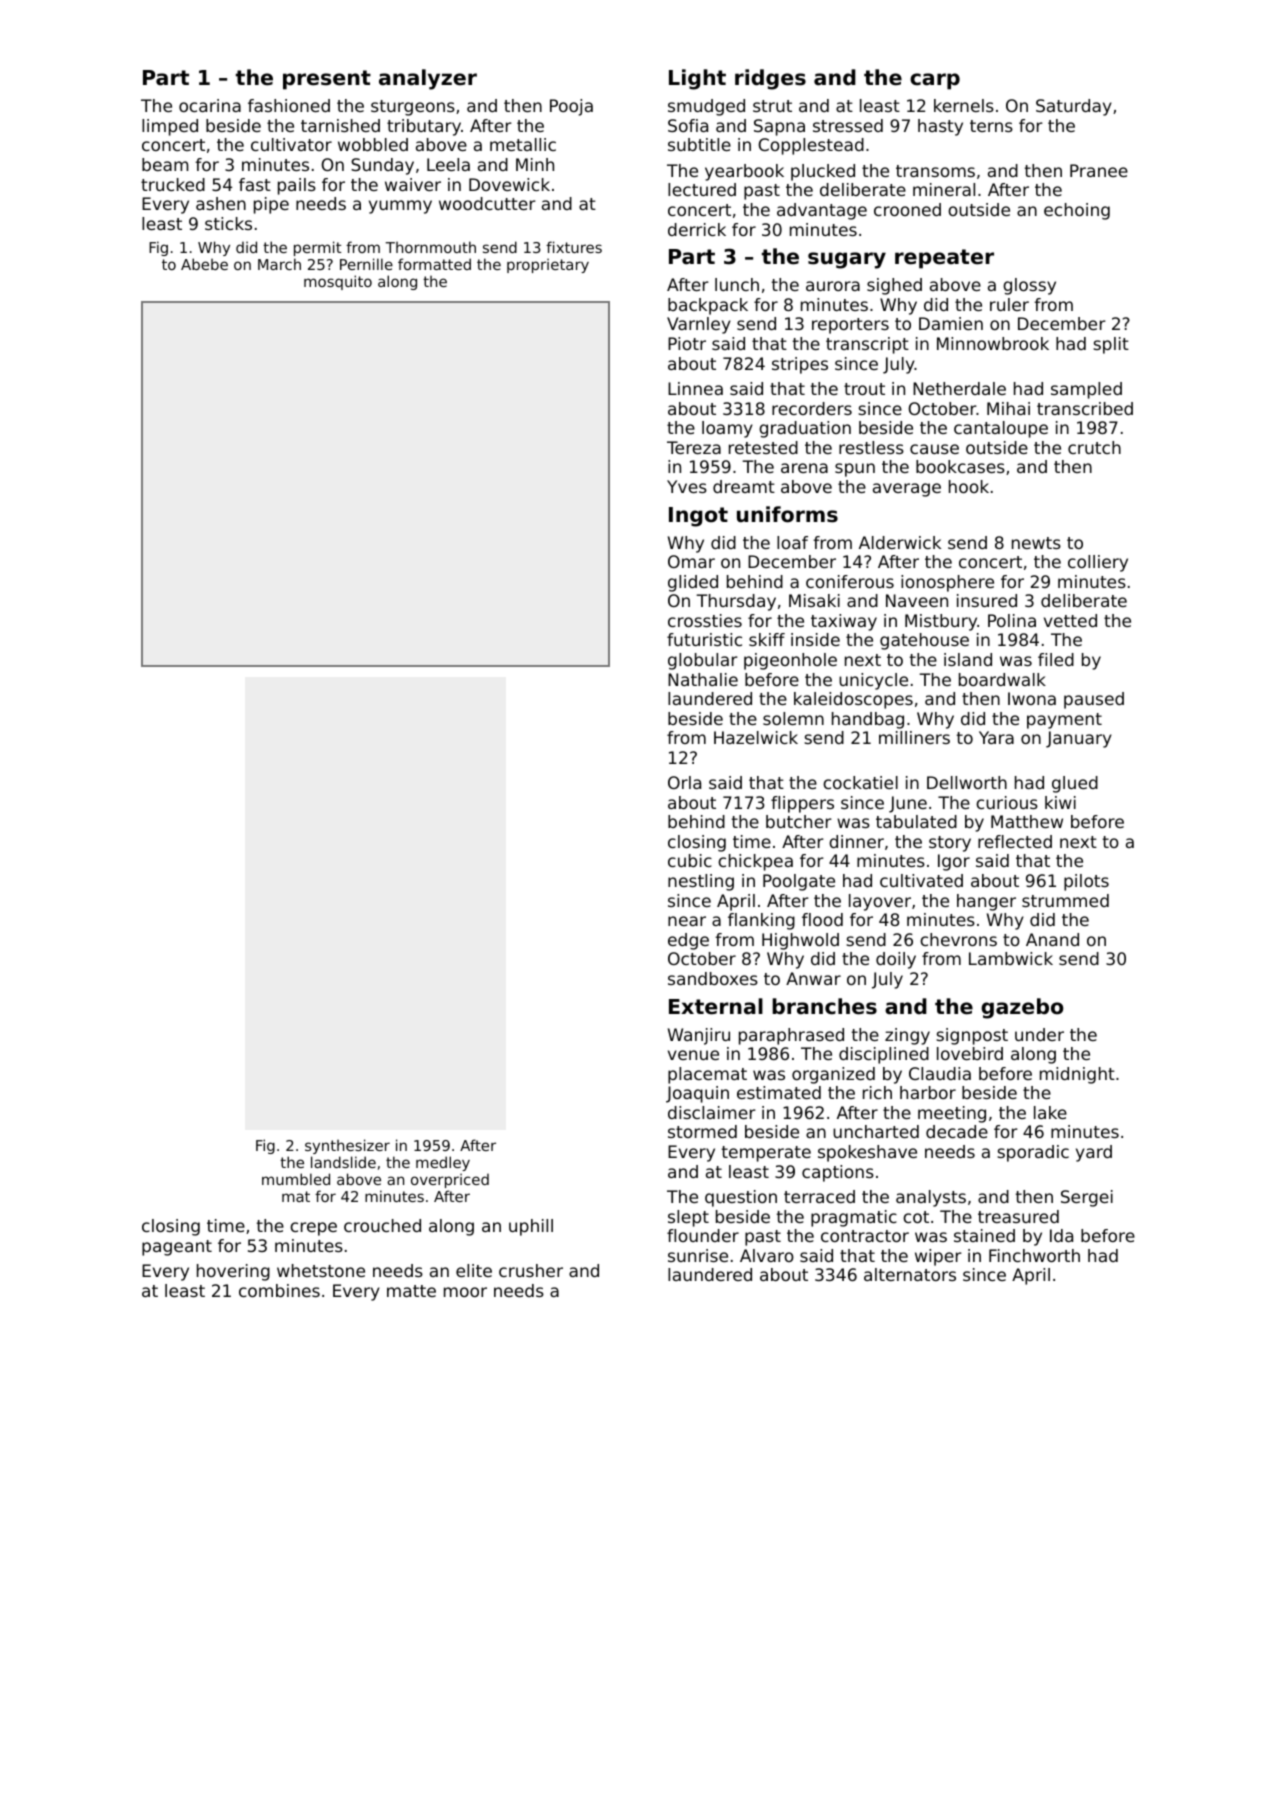  Describe the element at coordinates (690, 860) in the screenshot. I see `cubic` at that location.
